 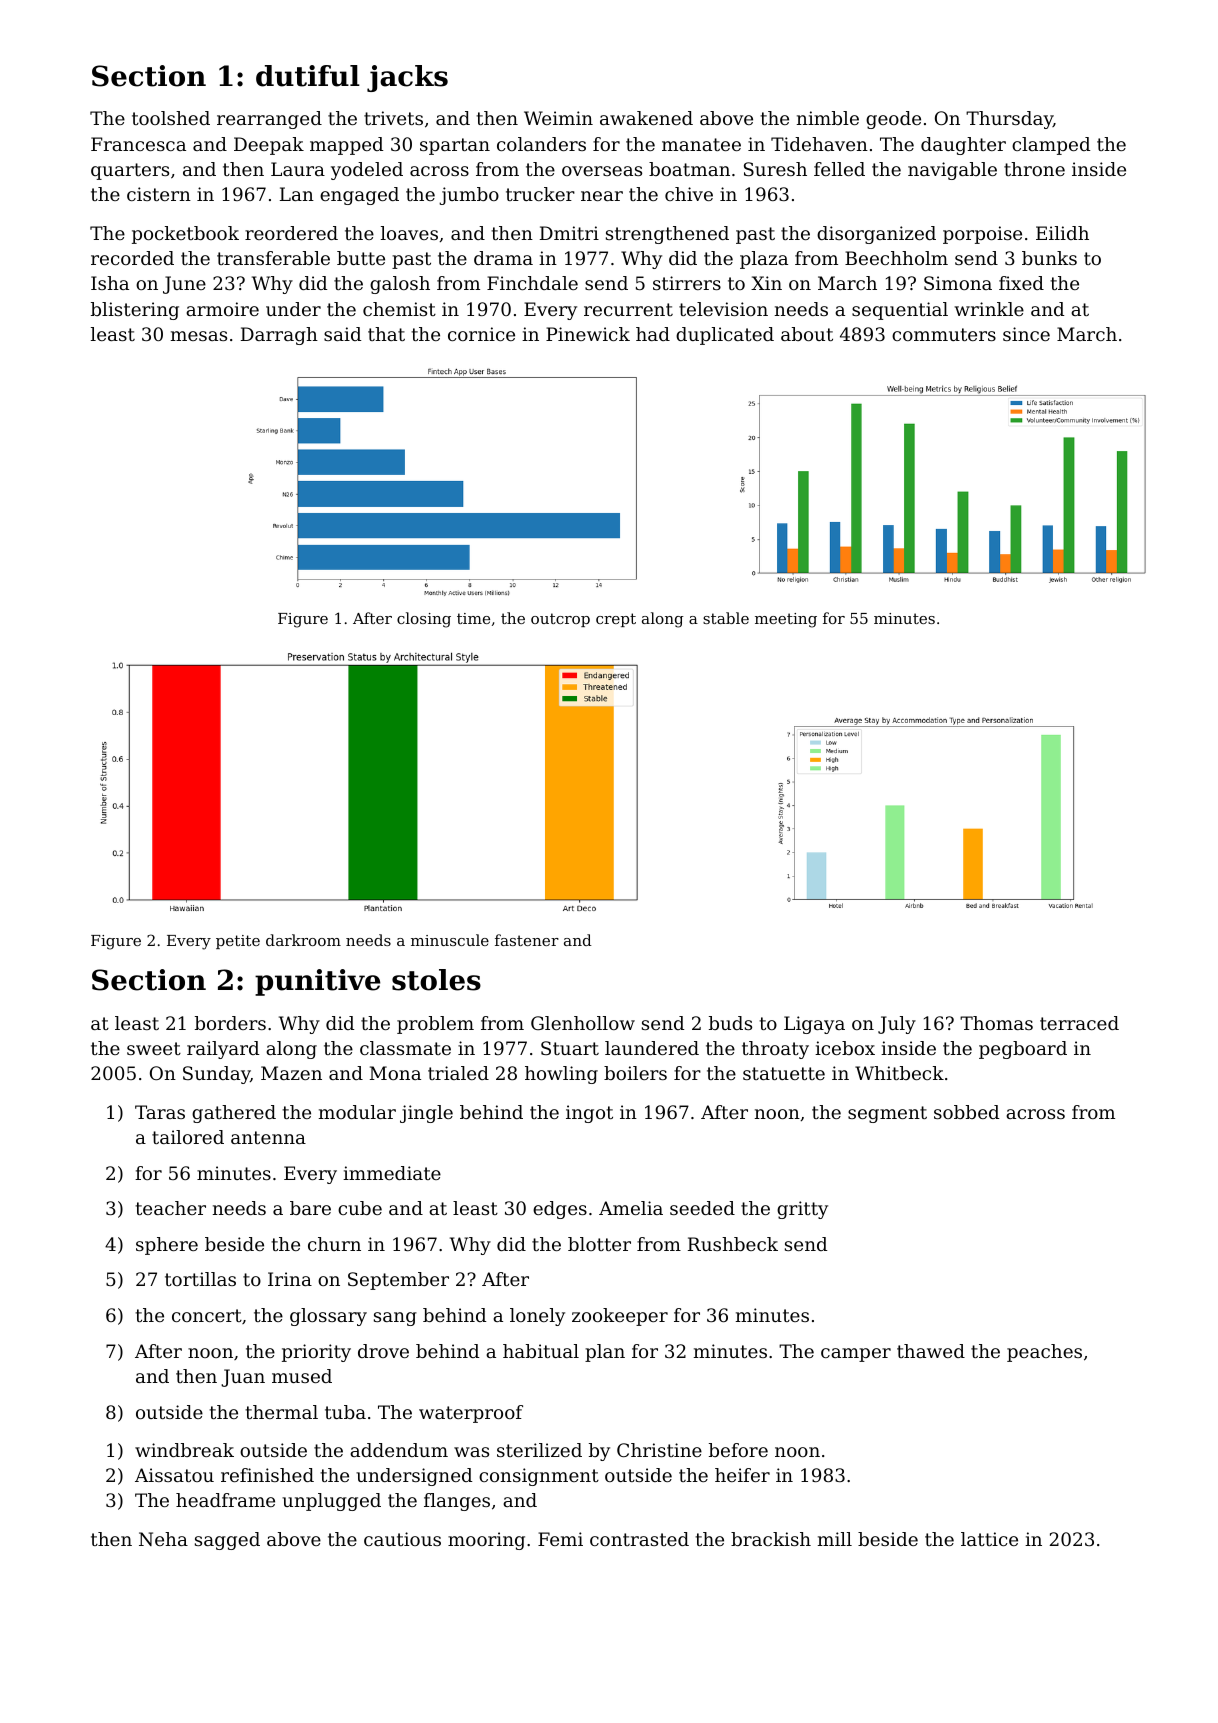 What do you see at coordinates (1034, 169) in the screenshot?
I see `throne` at bounding box center [1034, 169].
